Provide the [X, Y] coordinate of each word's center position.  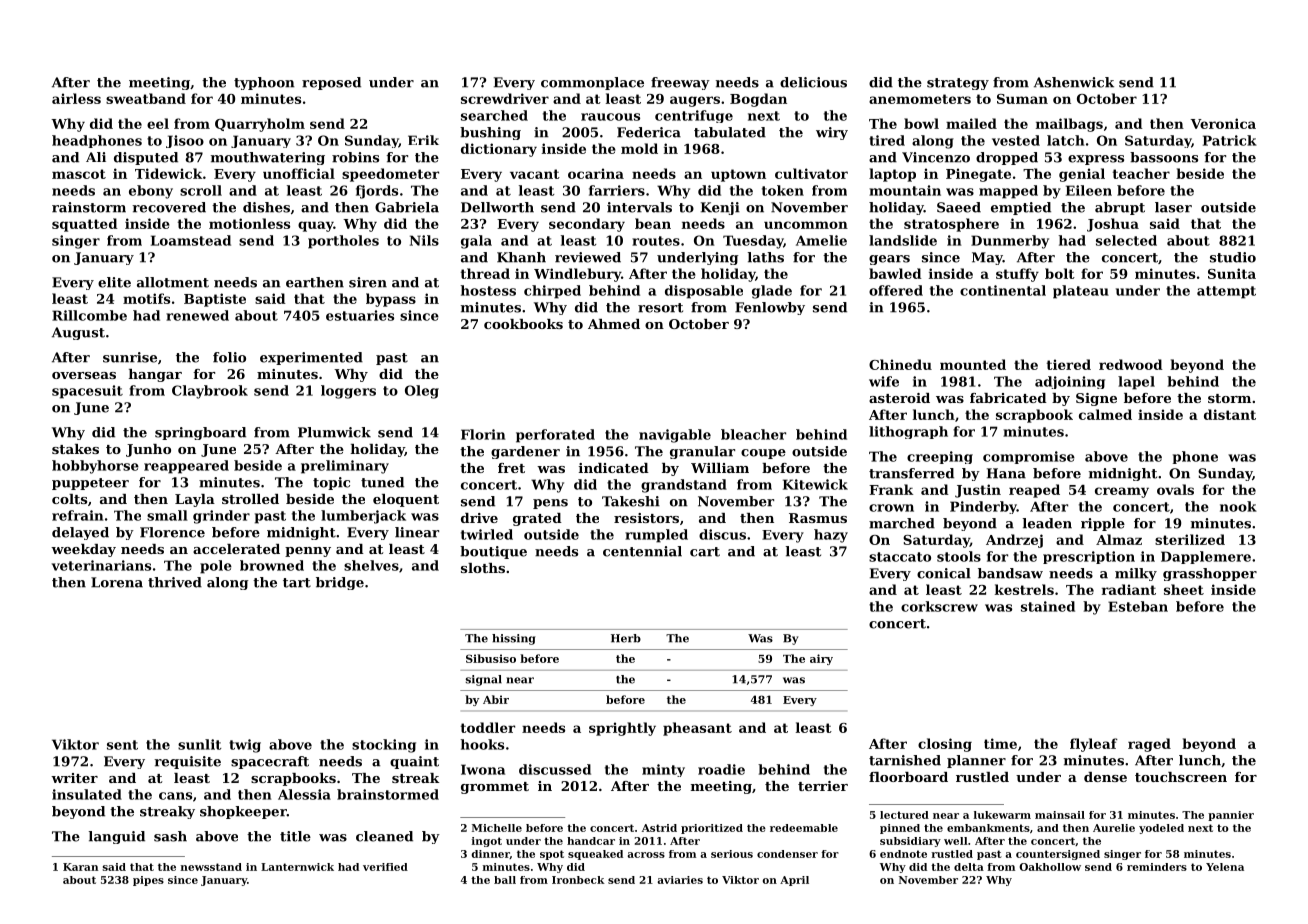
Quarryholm [260, 125]
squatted [85, 225]
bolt [1060, 273]
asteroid [899, 398]
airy [821, 659]
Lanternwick [297, 867]
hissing [514, 639]
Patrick [1230, 140]
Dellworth [497, 207]
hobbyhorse [95, 467]
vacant [535, 174]
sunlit [199, 744]
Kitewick [815, 484]
